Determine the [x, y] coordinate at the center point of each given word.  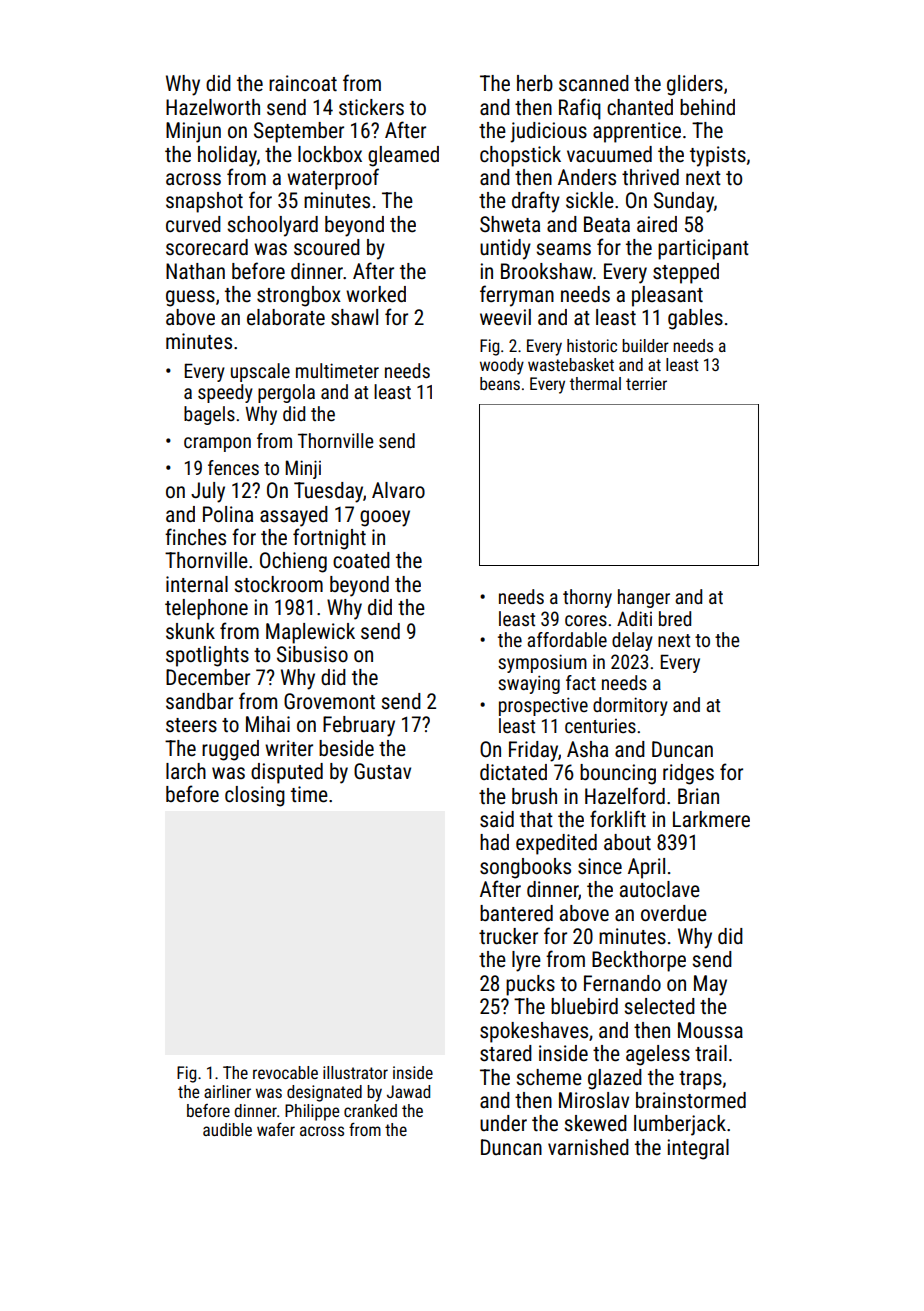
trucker [508, 936]
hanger [644, 598]
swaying [529, 684]
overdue [674, 913]
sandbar [199, 701]
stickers [371, 107]
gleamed [403, 156]
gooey [385, 518]
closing [255, 796]
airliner [227, 1091]
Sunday [684, 202]
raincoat [303, 83]
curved [193, 224]
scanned [594, 83]
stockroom [278, 584]
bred [675, 618]
